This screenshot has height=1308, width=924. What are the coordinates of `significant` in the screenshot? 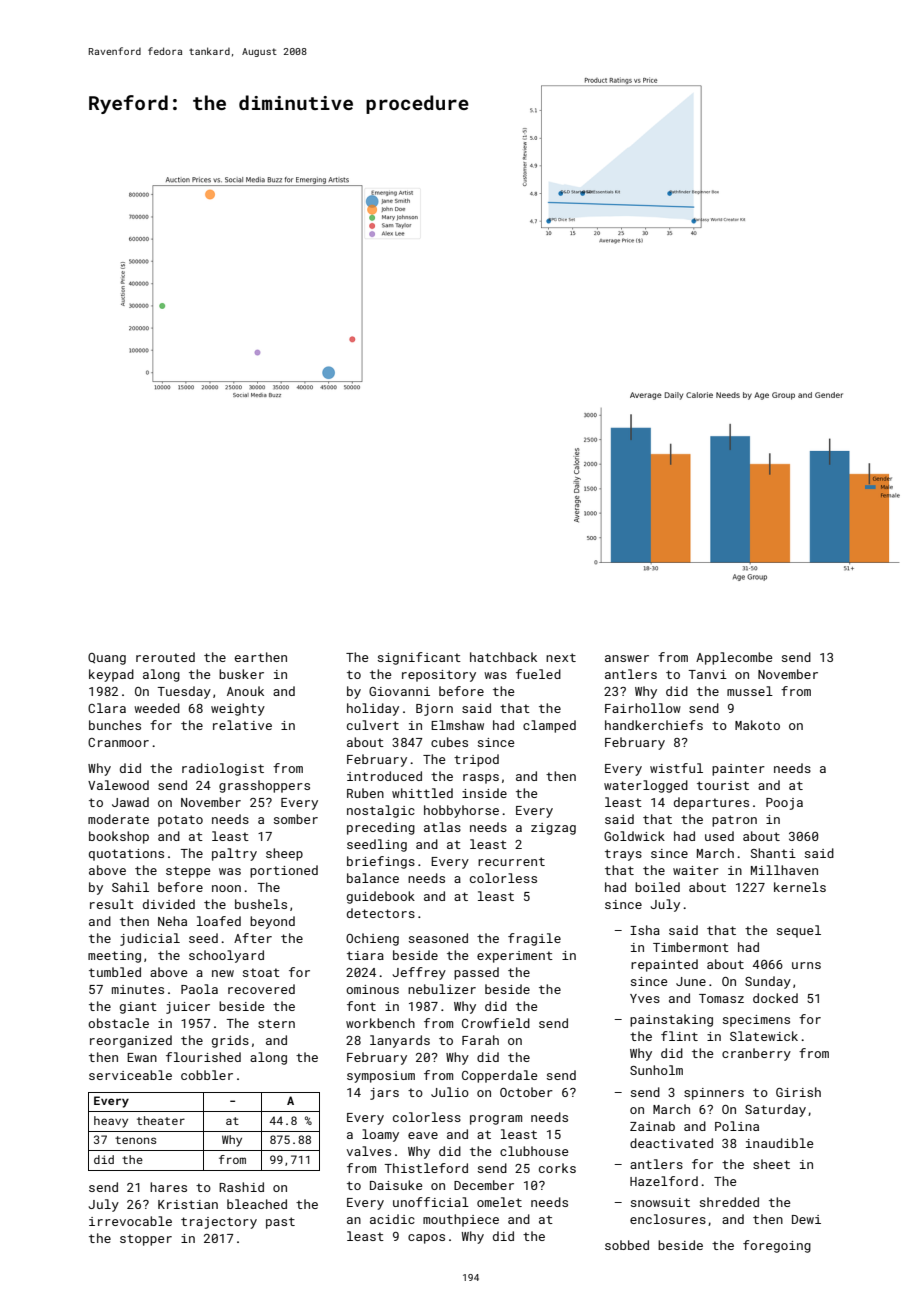 It's located at (419, 658).
